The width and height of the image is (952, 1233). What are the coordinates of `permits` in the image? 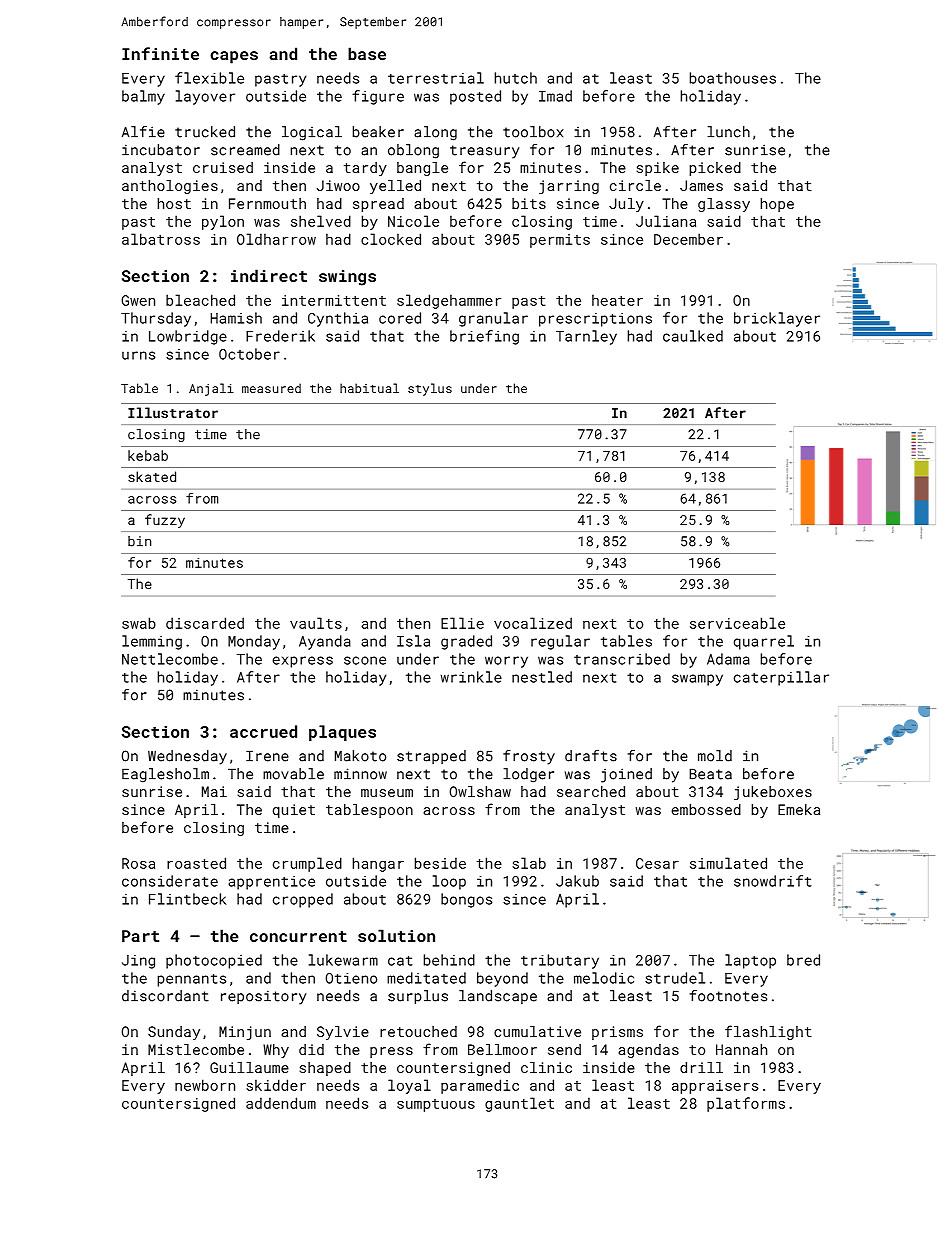 It's located at (560, 241).
